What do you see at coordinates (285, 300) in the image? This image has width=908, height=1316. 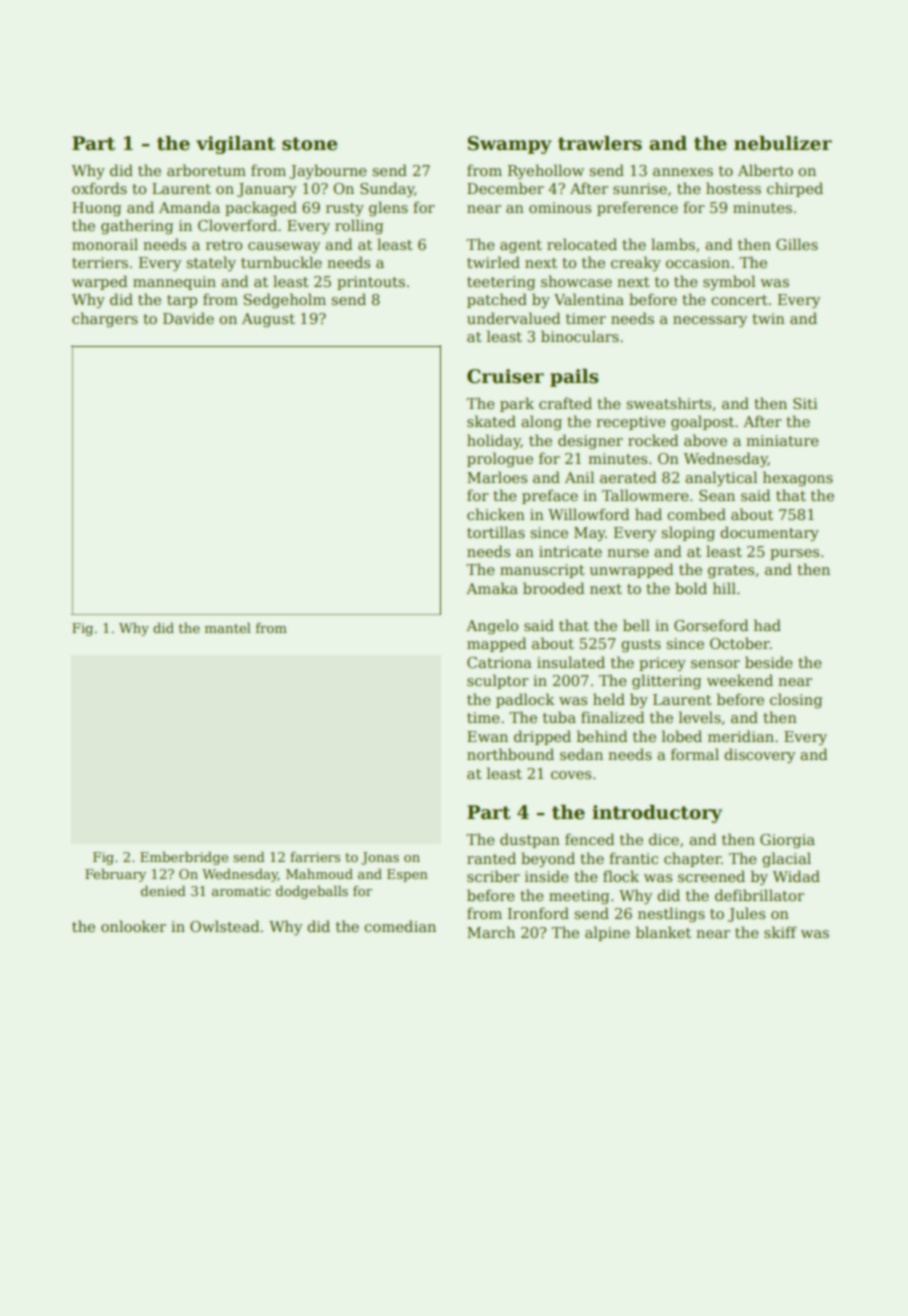 I see `Sedgeholm` at bounding box center [285, 300].
